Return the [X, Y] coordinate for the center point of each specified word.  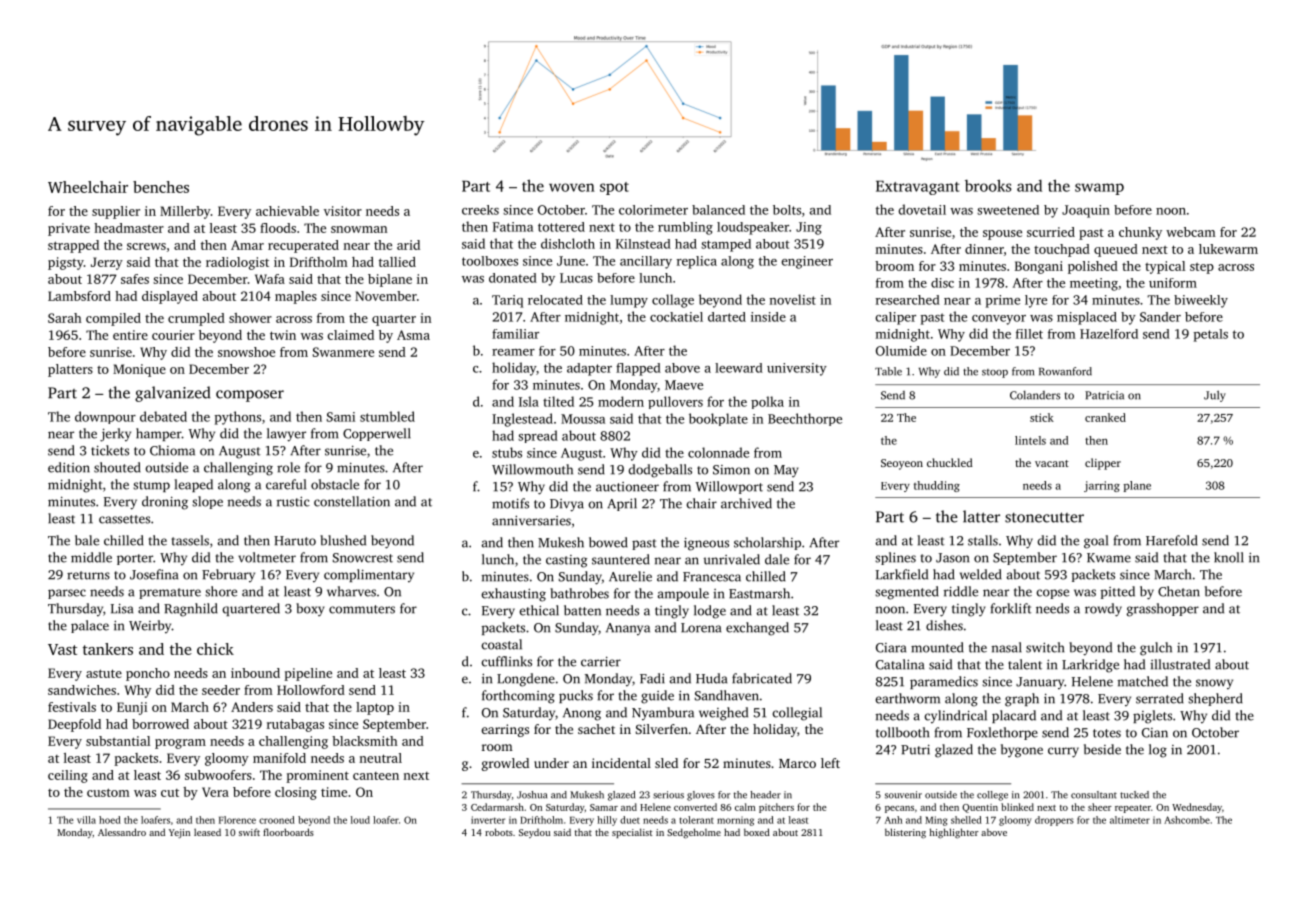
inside [768, 317]
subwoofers [218, 775]
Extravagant [918, 187]
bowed [608, 542]
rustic [293, 501]
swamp [1099, 189]
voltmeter [267, 557]
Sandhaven [727, 695]
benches [161, 187]
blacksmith [365, 741]
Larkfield [902, 574]
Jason [952, 558]
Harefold [1172, 540]
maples [296, 297]
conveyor [999, 320]
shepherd [1215, 699]
